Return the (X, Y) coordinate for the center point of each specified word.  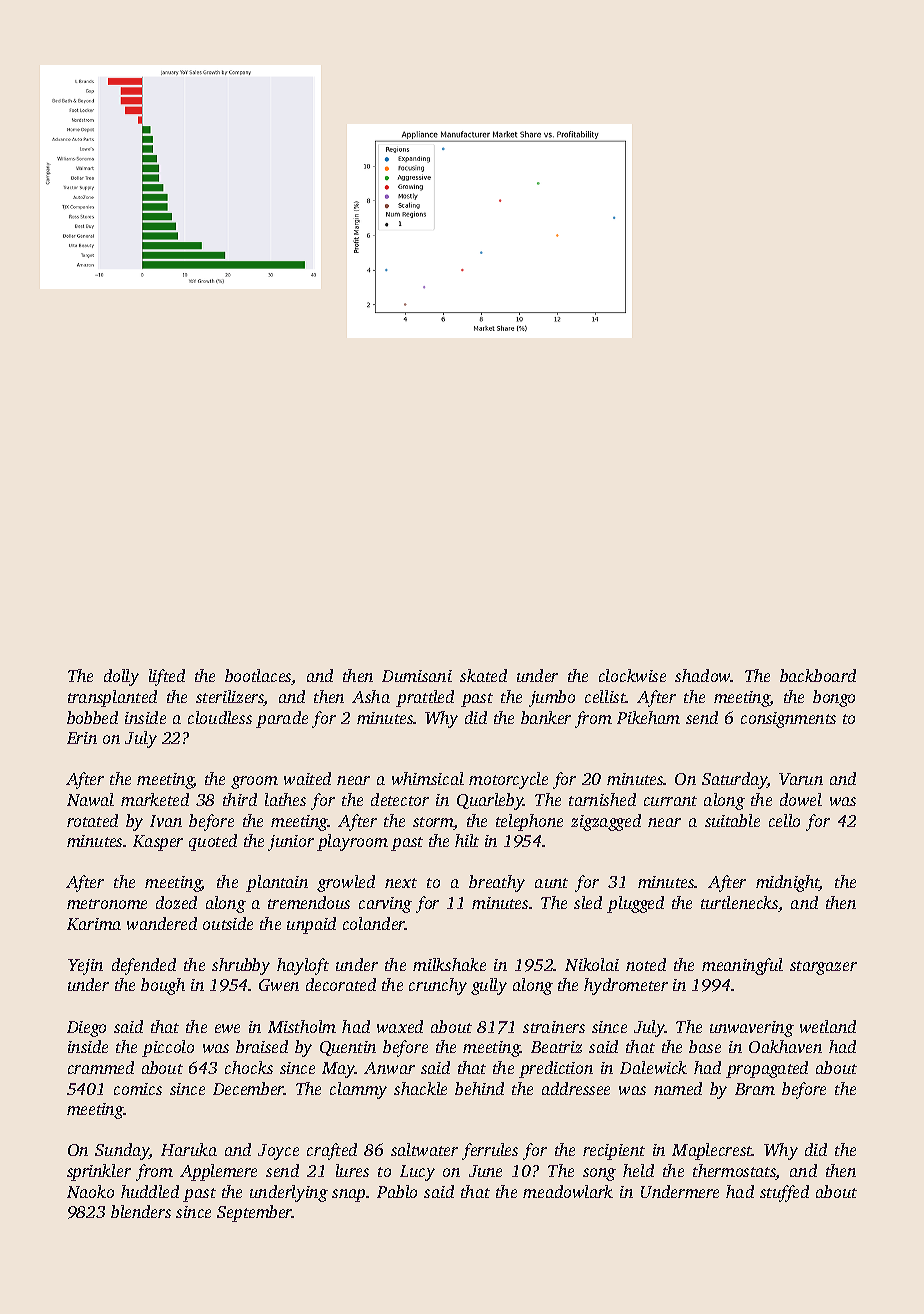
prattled (425, 698)
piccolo (168, 1048)
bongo (834, 698)
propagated (767, 1069)
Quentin (348, 1048)
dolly (121, 677)
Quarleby (490, 801)
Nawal (90, 799)
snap (348, 1195)
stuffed (784, 1193)
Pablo (397, 1191)
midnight (788, 883)
